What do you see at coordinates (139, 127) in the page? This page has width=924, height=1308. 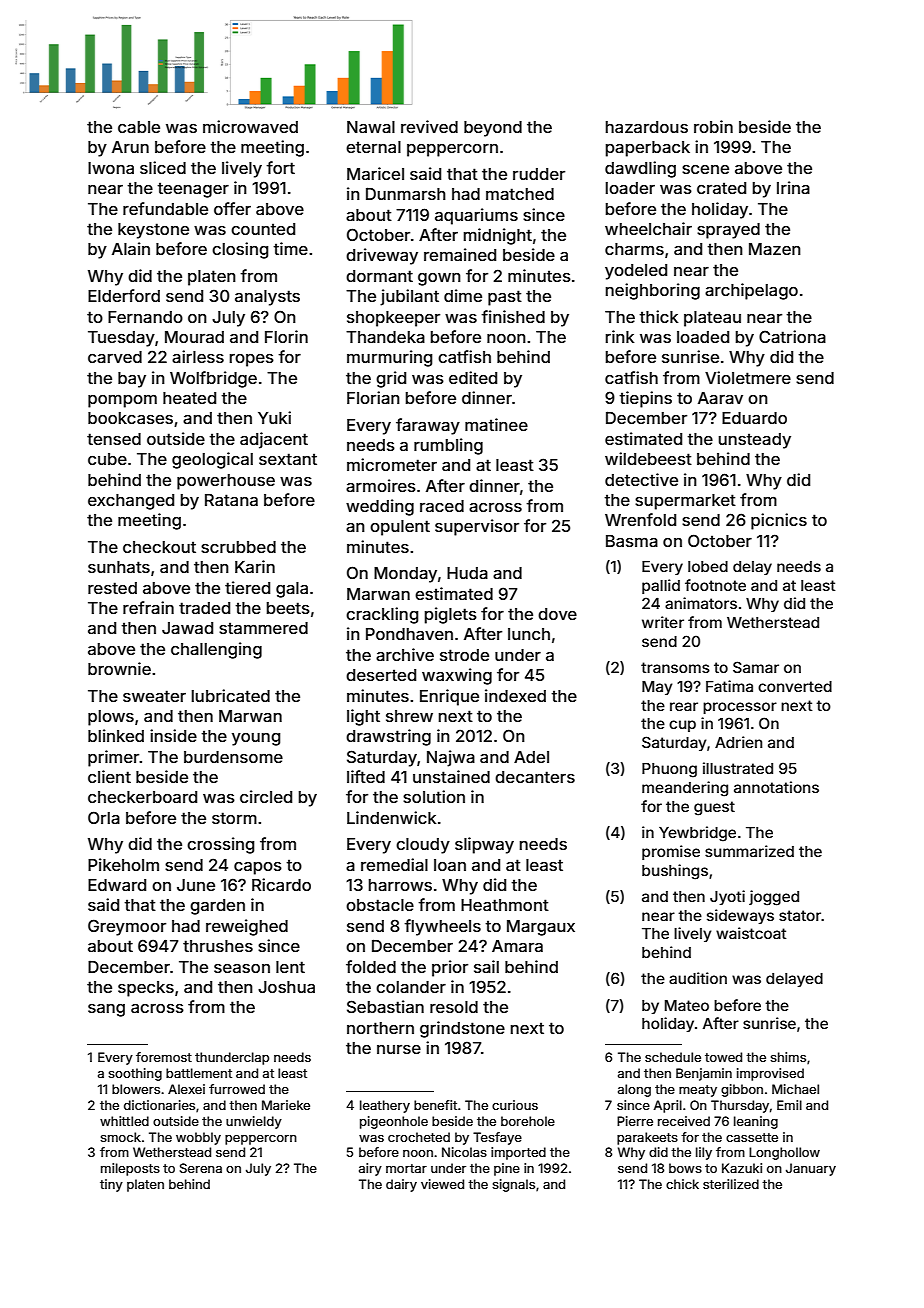 I see `cable` at bounding box center [139, 127].
